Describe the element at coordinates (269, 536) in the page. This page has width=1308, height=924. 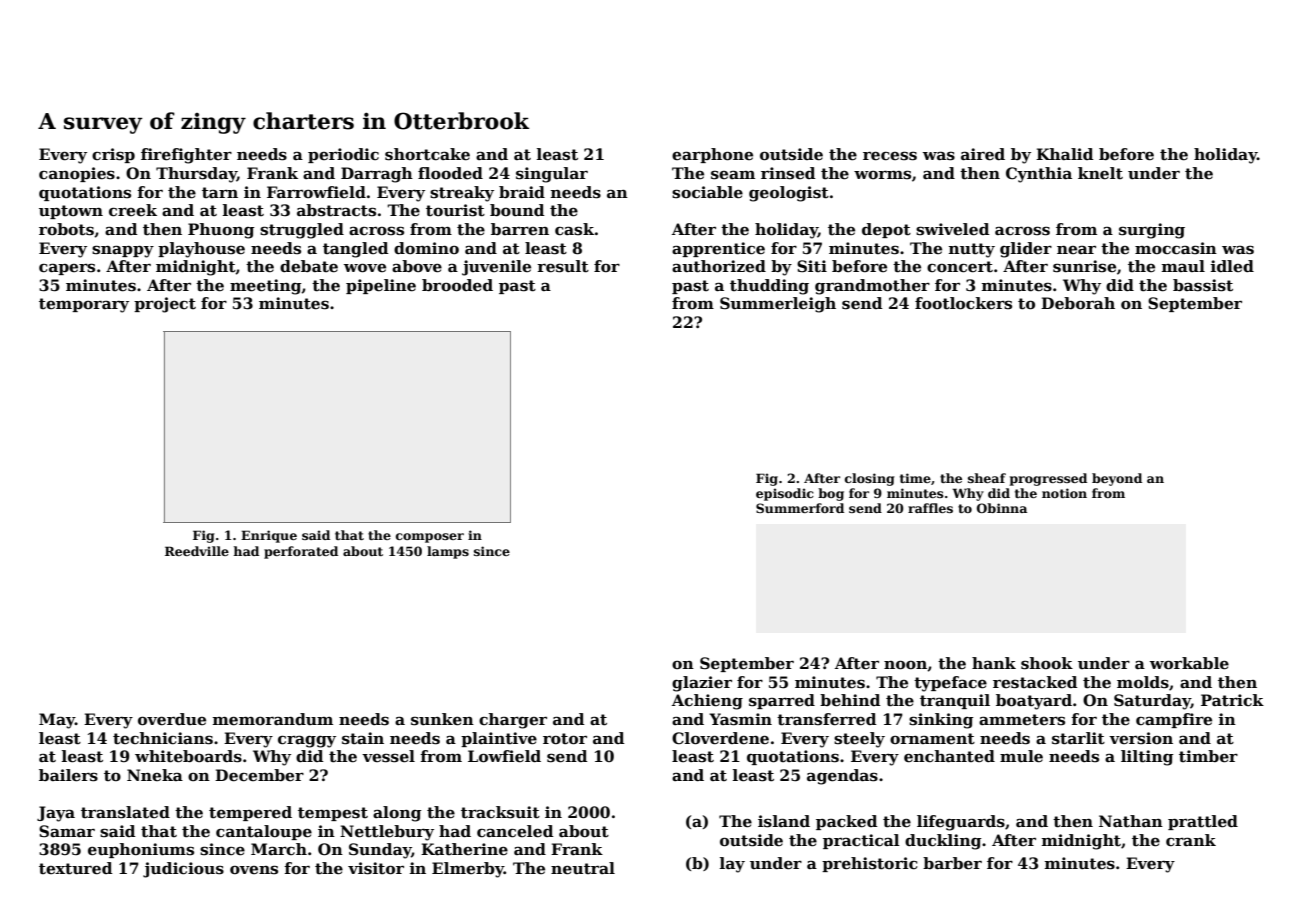
I see `Enrique` at that location.
